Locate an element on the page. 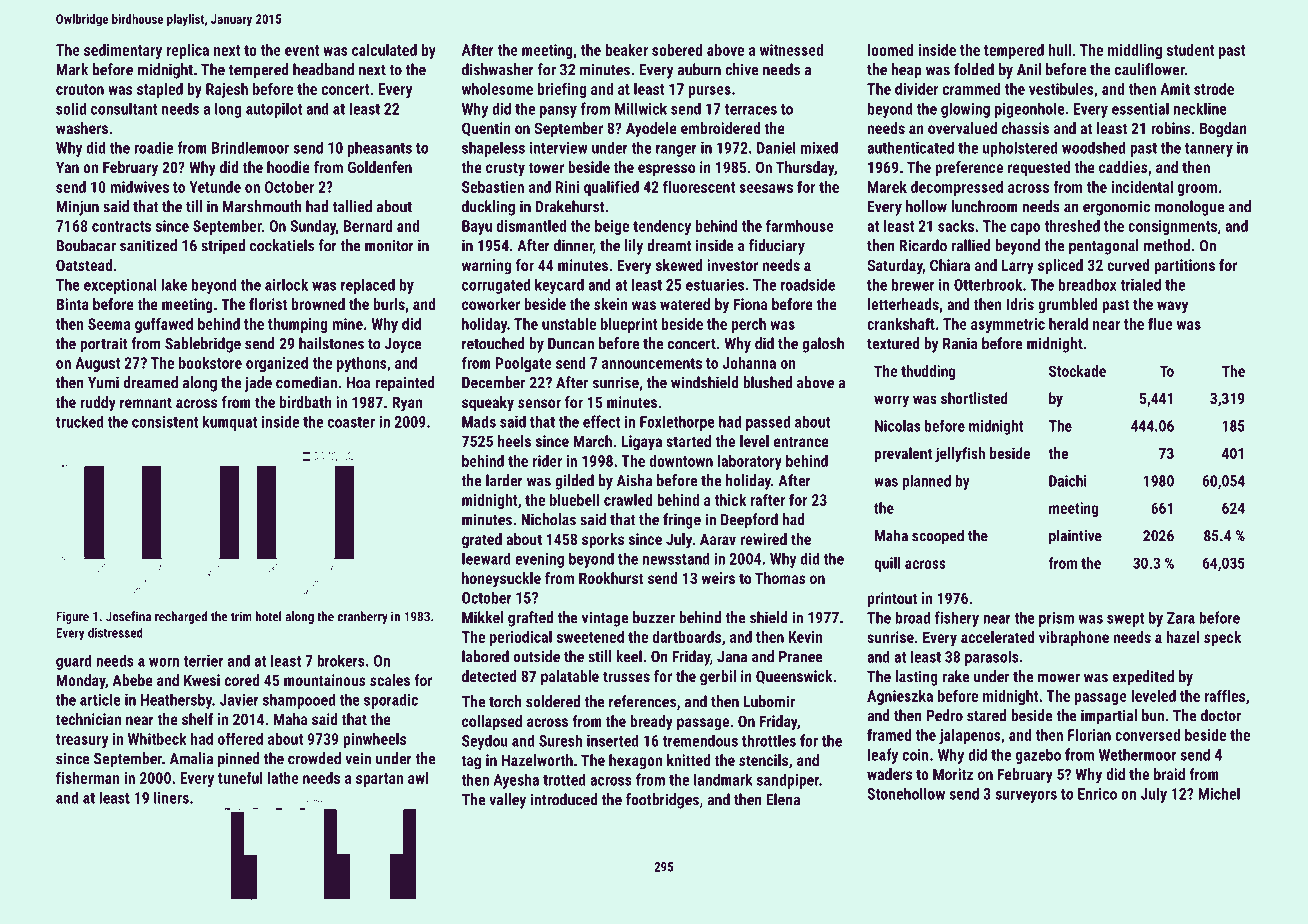  beaker is located at coordinates (626, 50).
